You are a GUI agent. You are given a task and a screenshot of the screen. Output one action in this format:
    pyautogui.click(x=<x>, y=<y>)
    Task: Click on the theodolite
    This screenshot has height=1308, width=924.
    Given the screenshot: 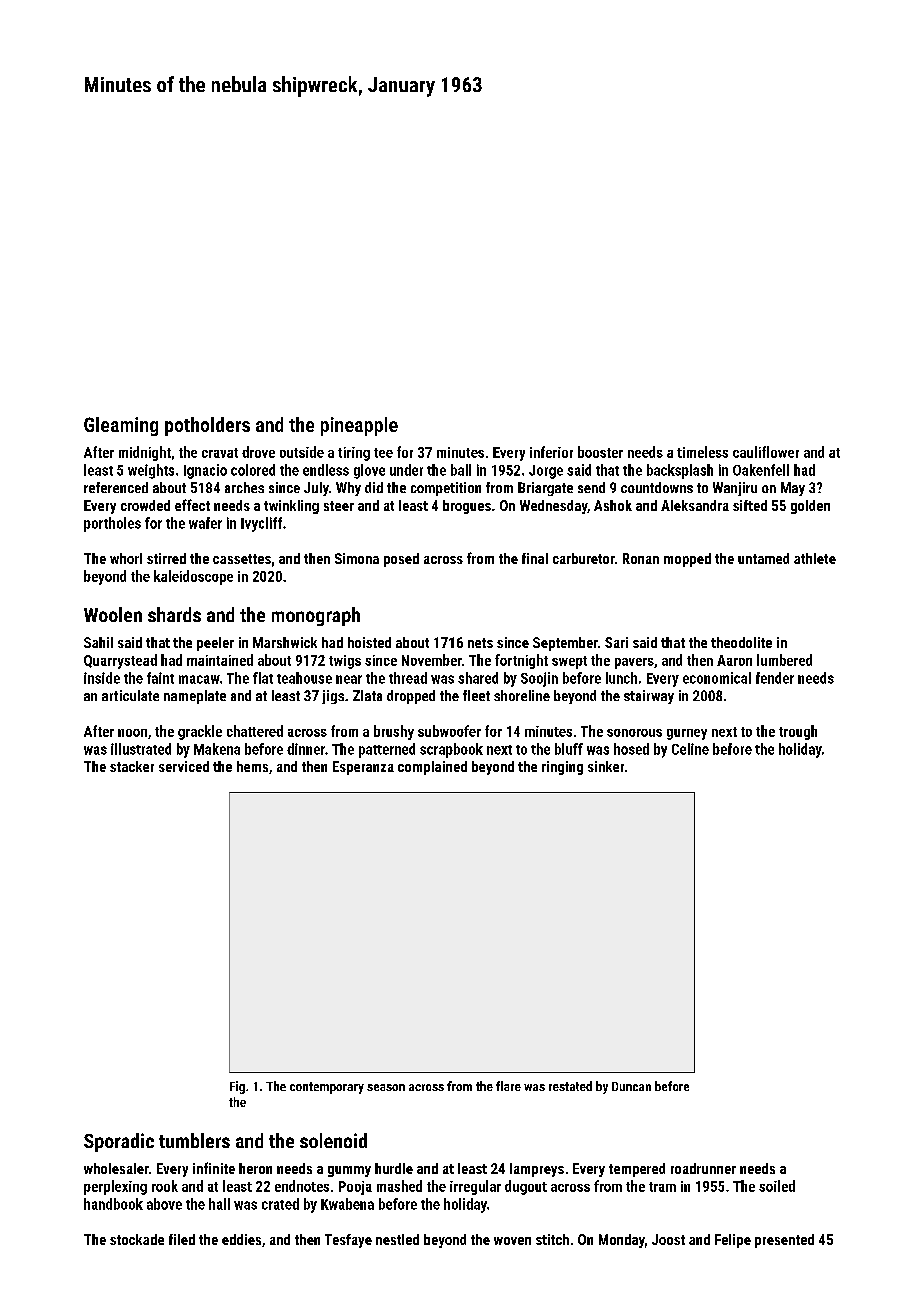 What is the action you would take?
    pyautogui.click(x=741, y=642)
